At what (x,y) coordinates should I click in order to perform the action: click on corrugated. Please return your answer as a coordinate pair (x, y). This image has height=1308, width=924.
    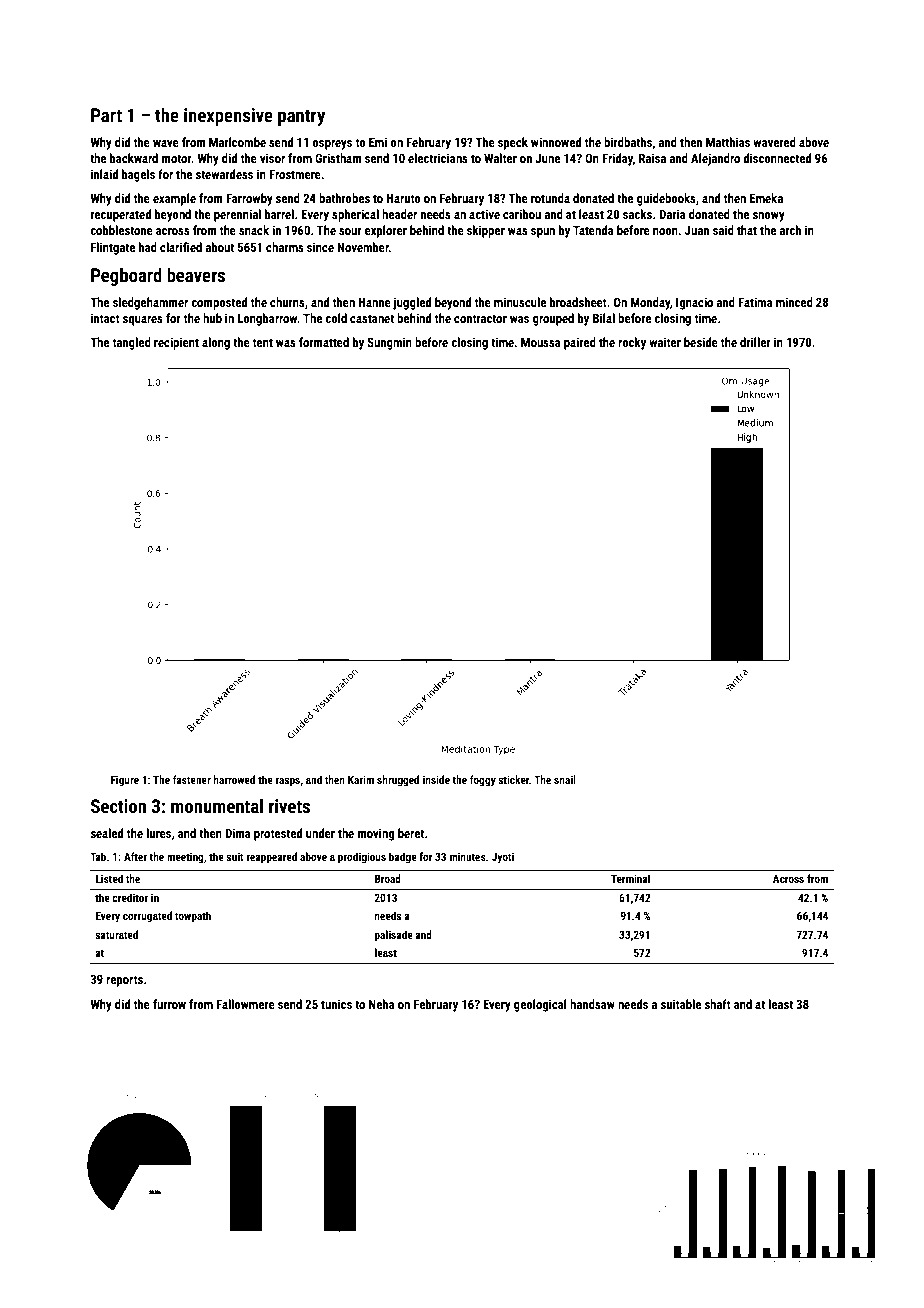
    Looking at the image, I should click on (147, 917).
